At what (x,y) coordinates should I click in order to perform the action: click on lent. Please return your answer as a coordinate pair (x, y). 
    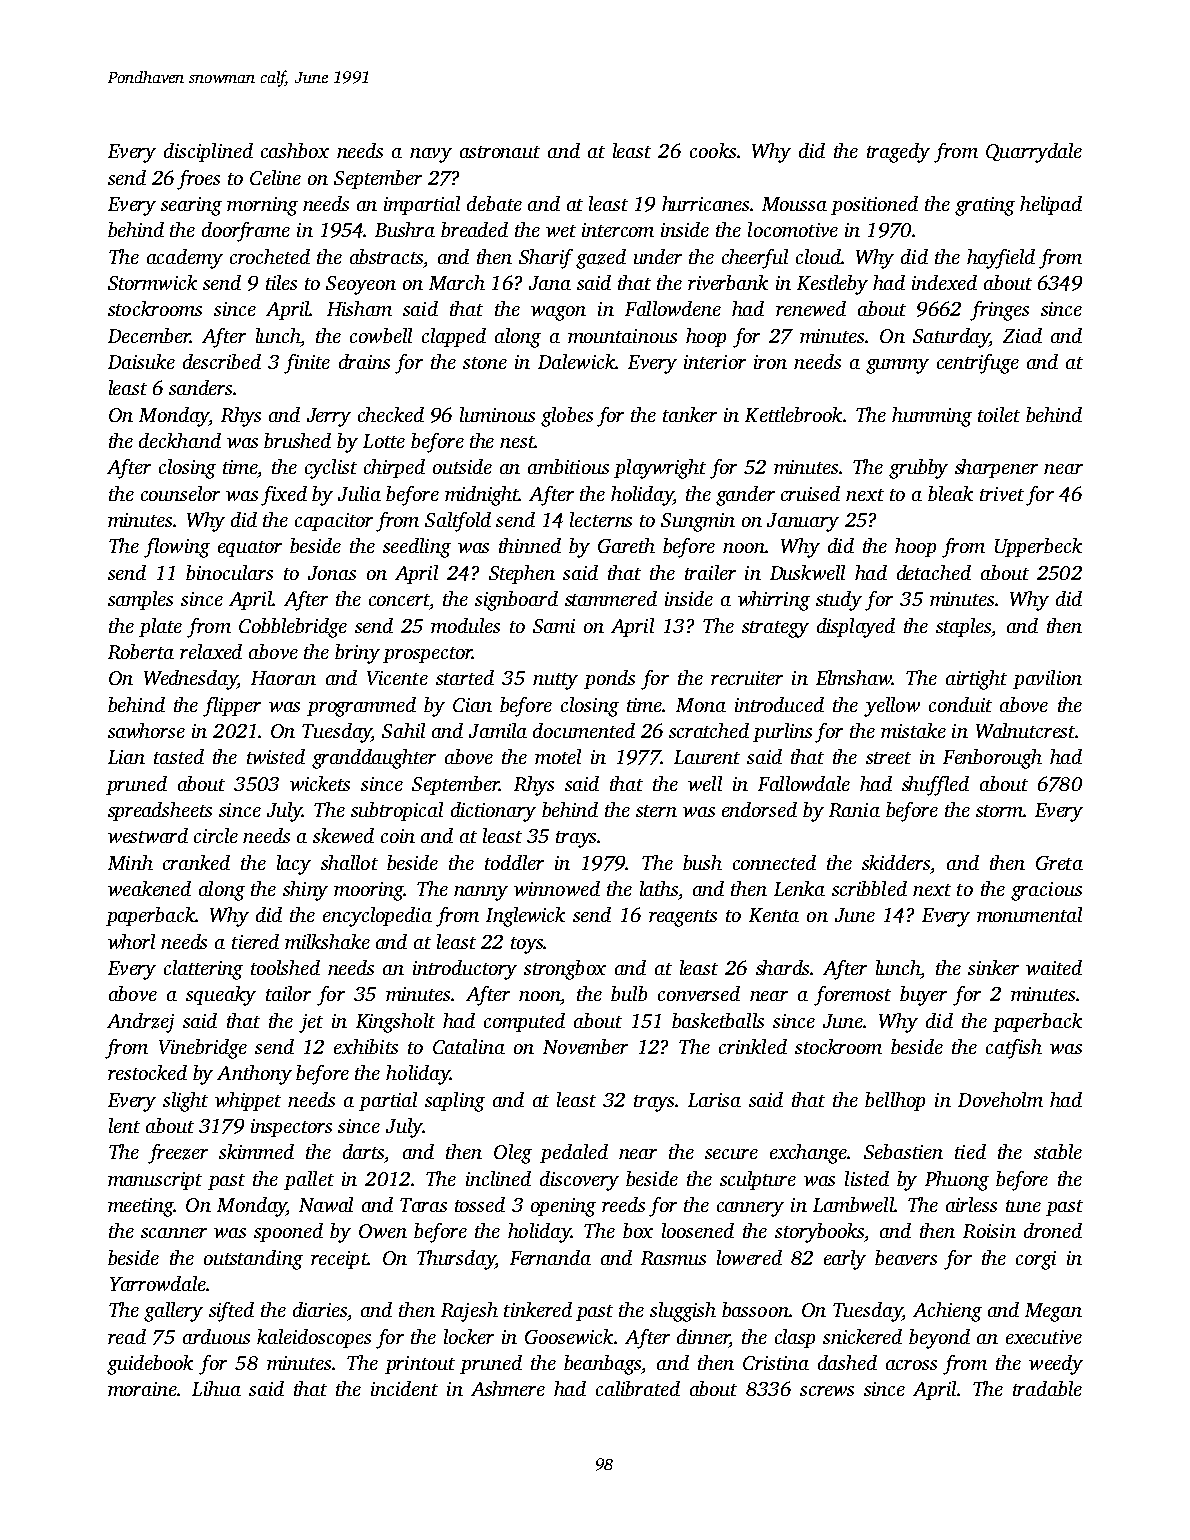
    Looking at the image, I should click on (124, 1125).
